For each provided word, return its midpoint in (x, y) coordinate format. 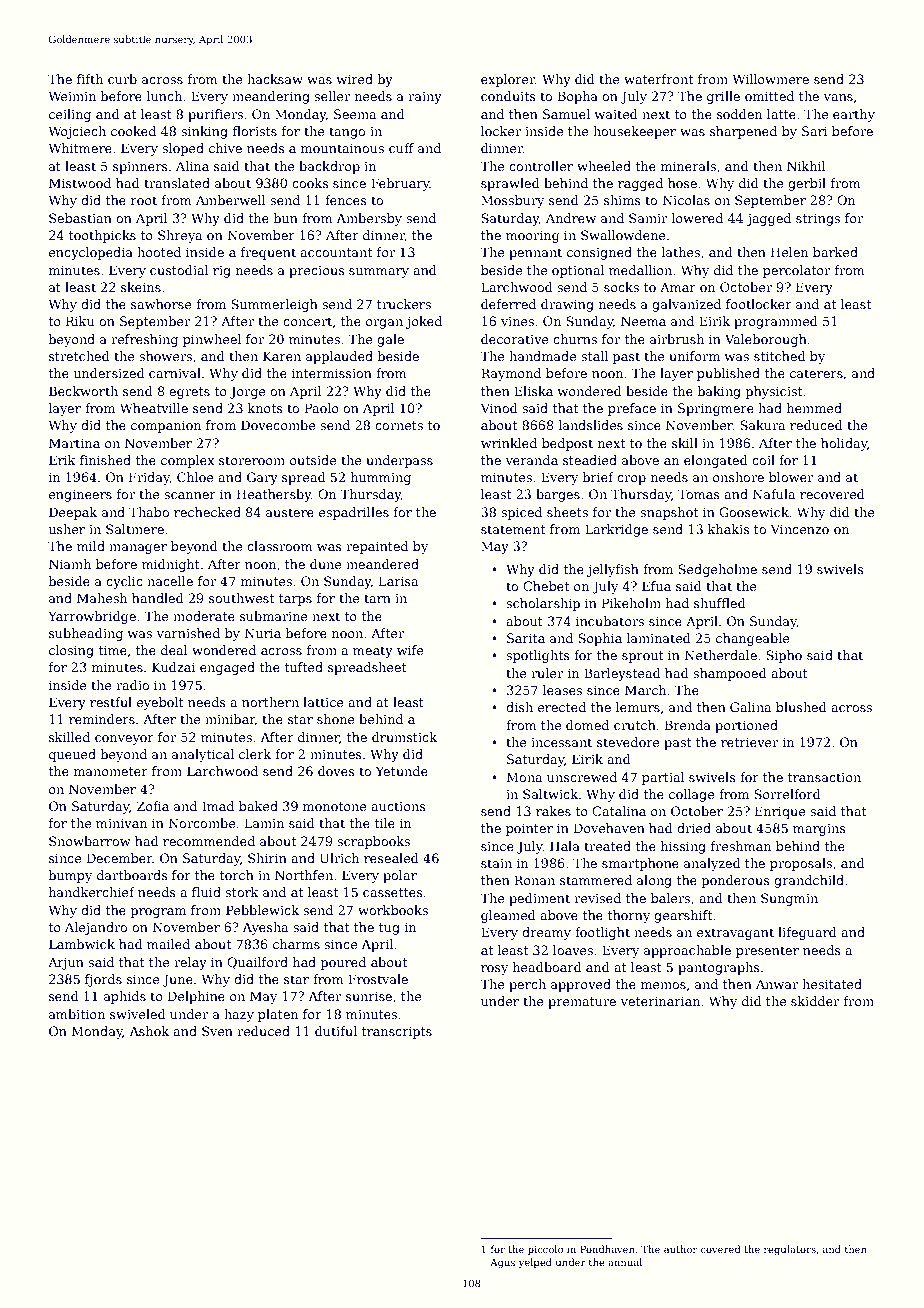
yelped (535, 1263)
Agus (502, 1263)
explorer (508, 80)
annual (625, 1262)
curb (122, 79)
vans (838, 97)
